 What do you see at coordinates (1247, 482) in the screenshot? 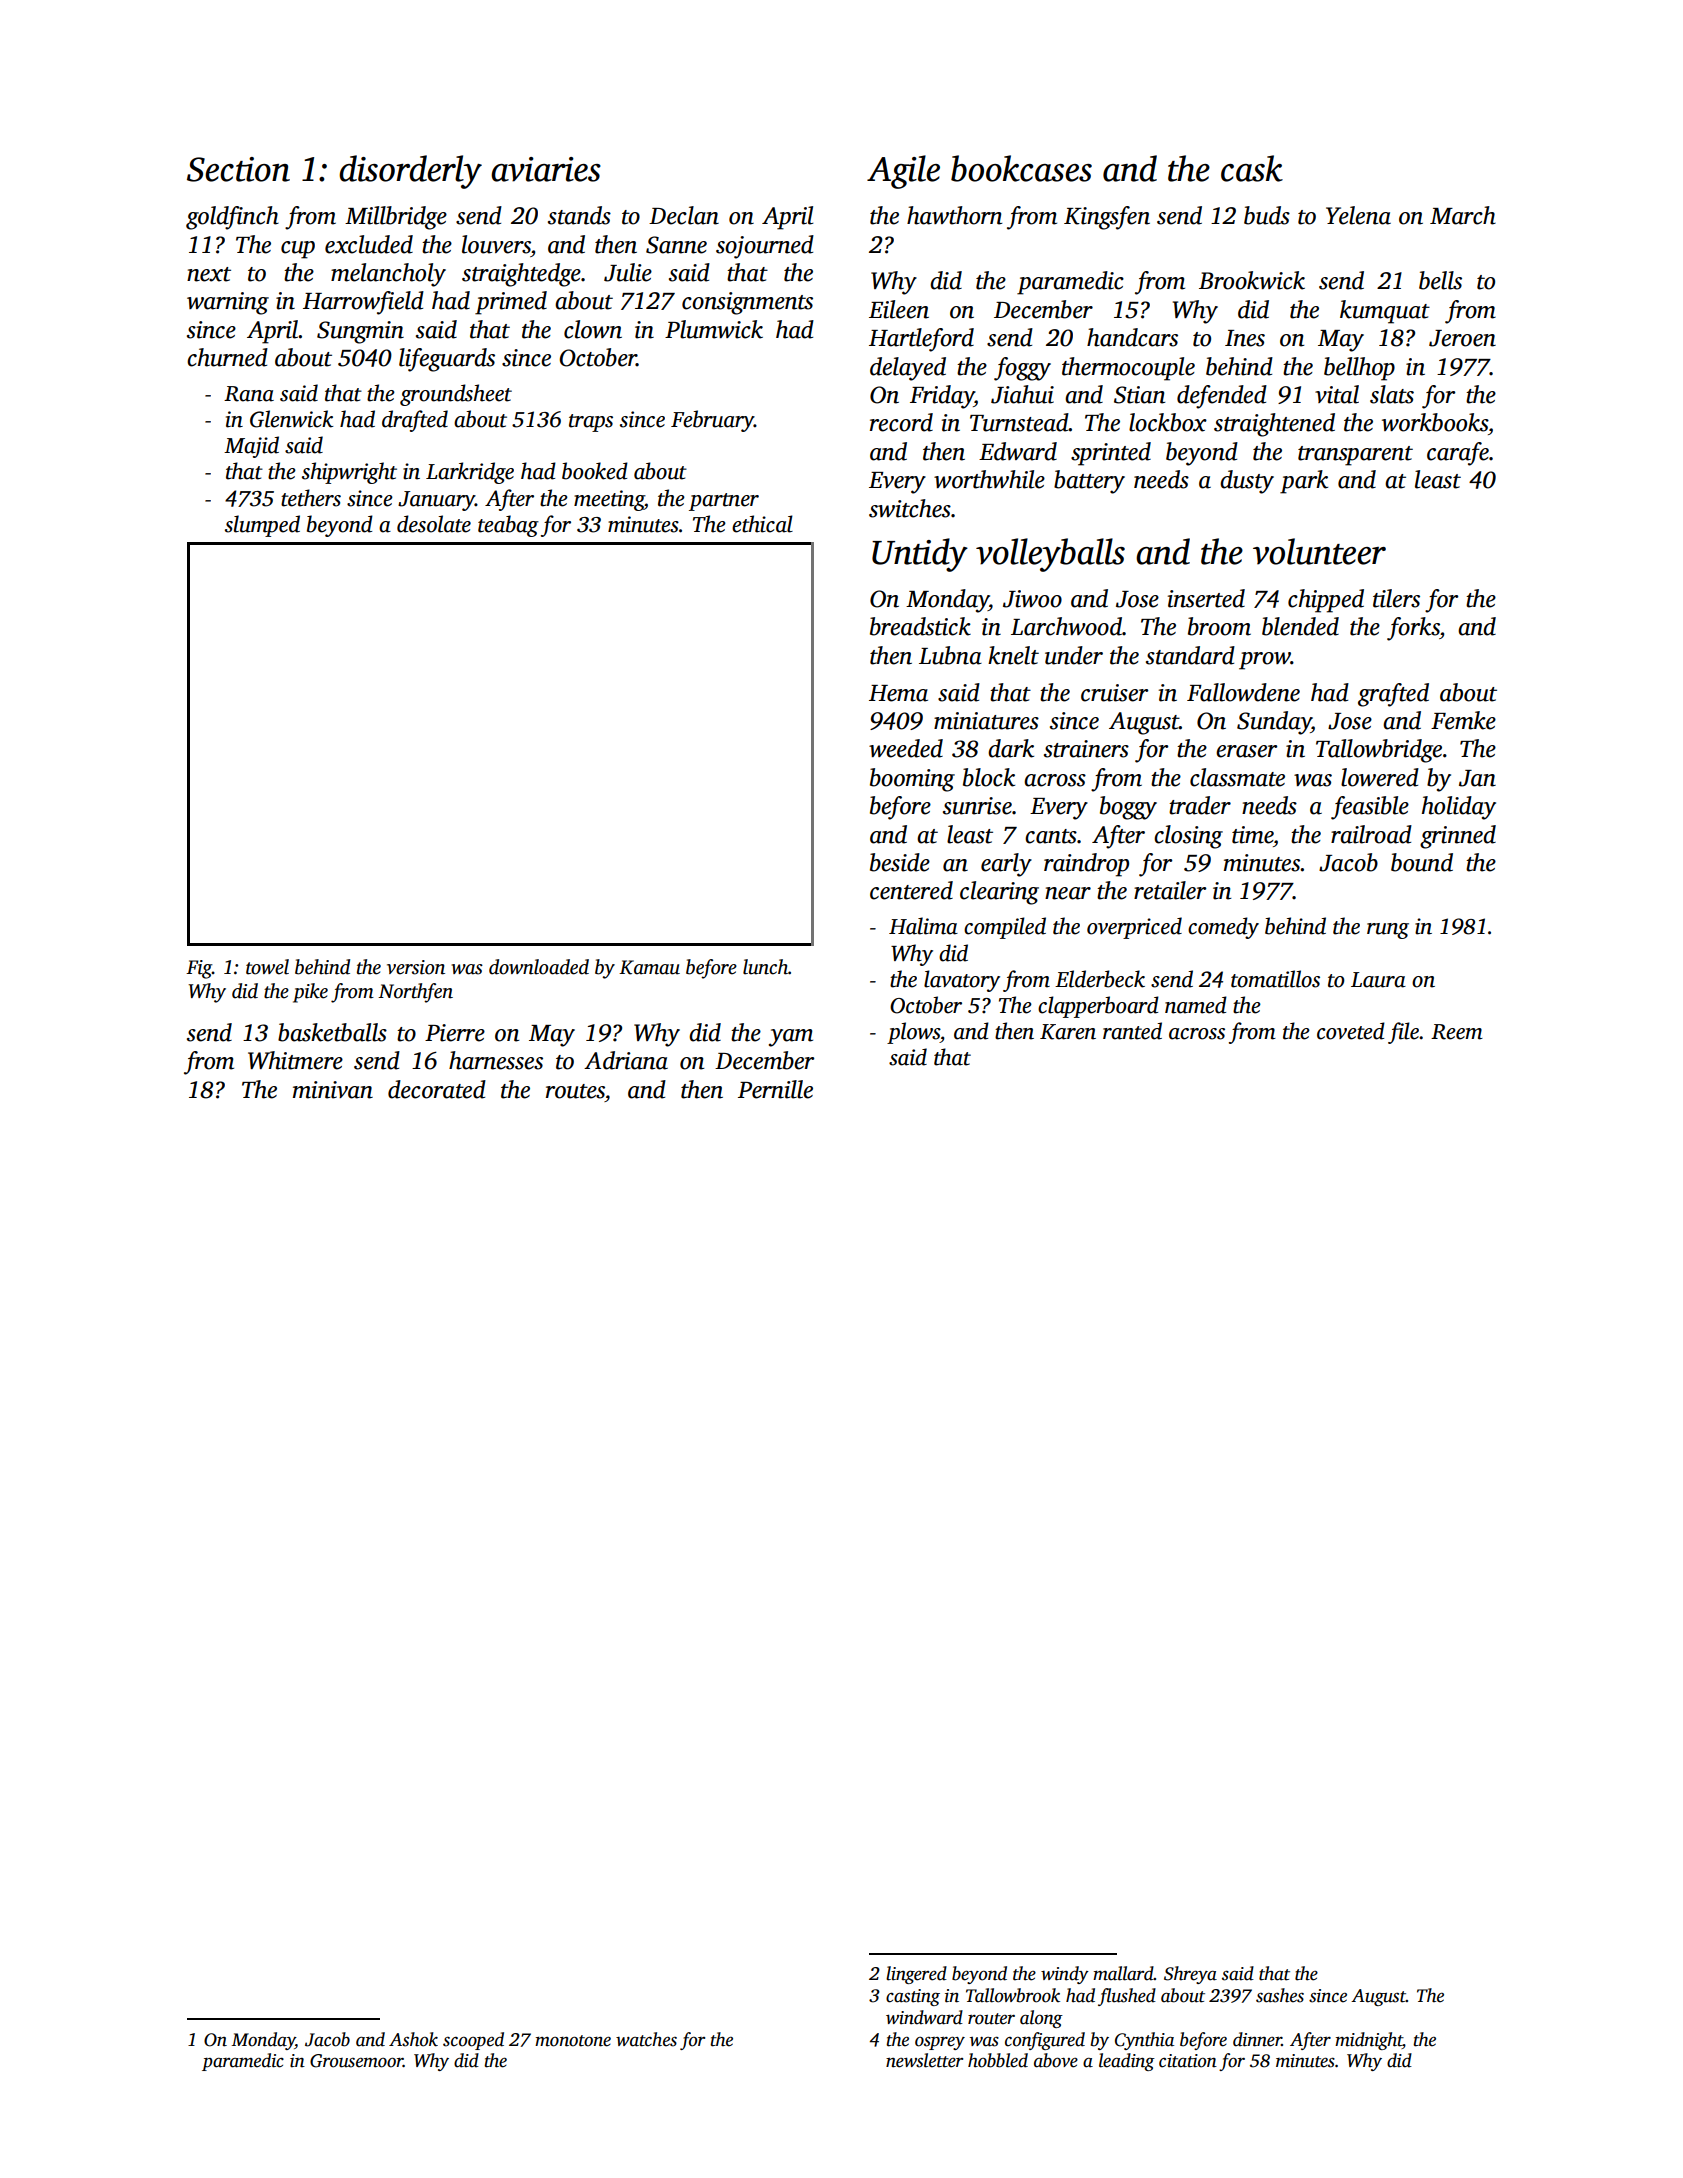
I see `dusty` at bounding box center [1247, 482].
